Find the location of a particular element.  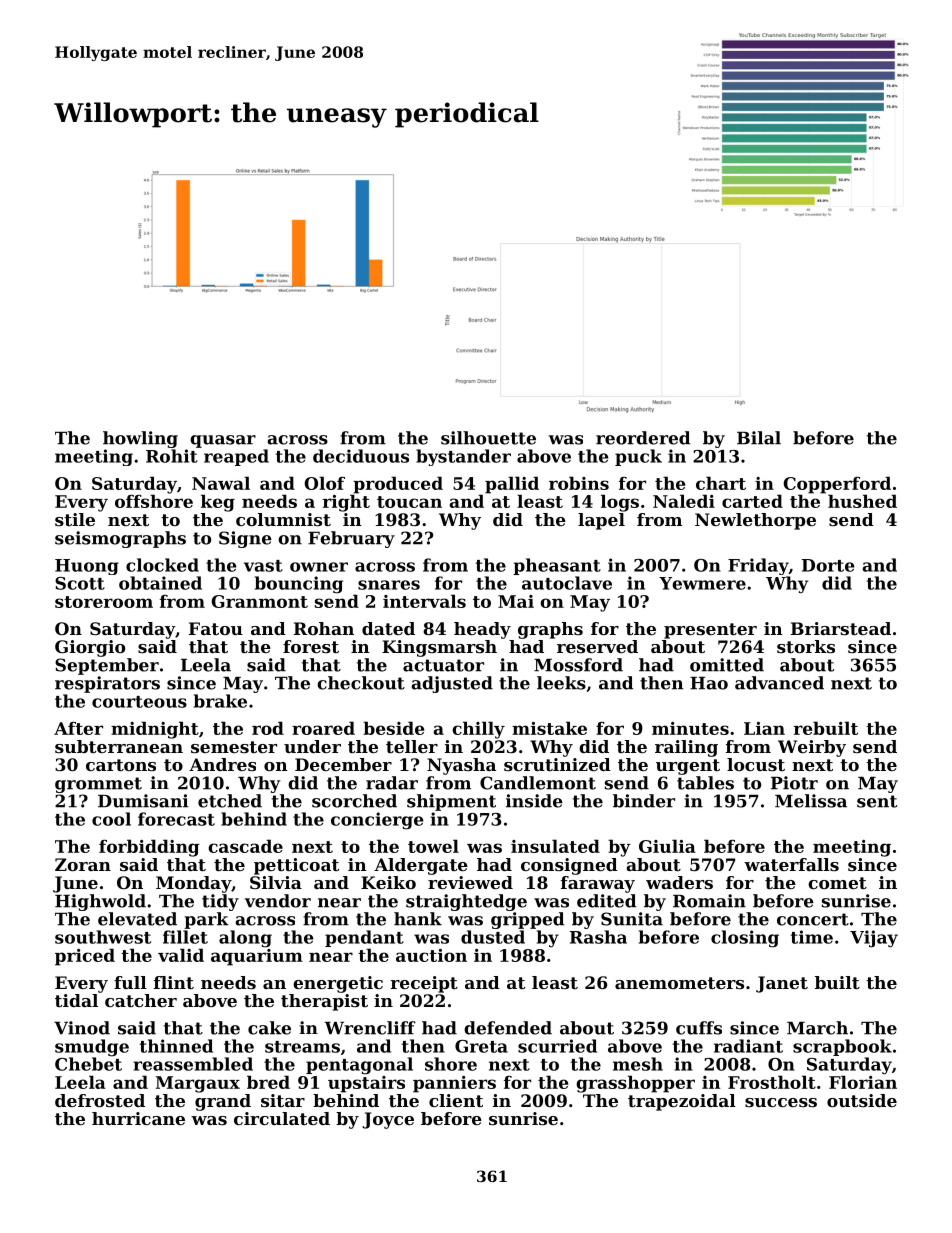

silhouette is located at coordinates (488, 438).
